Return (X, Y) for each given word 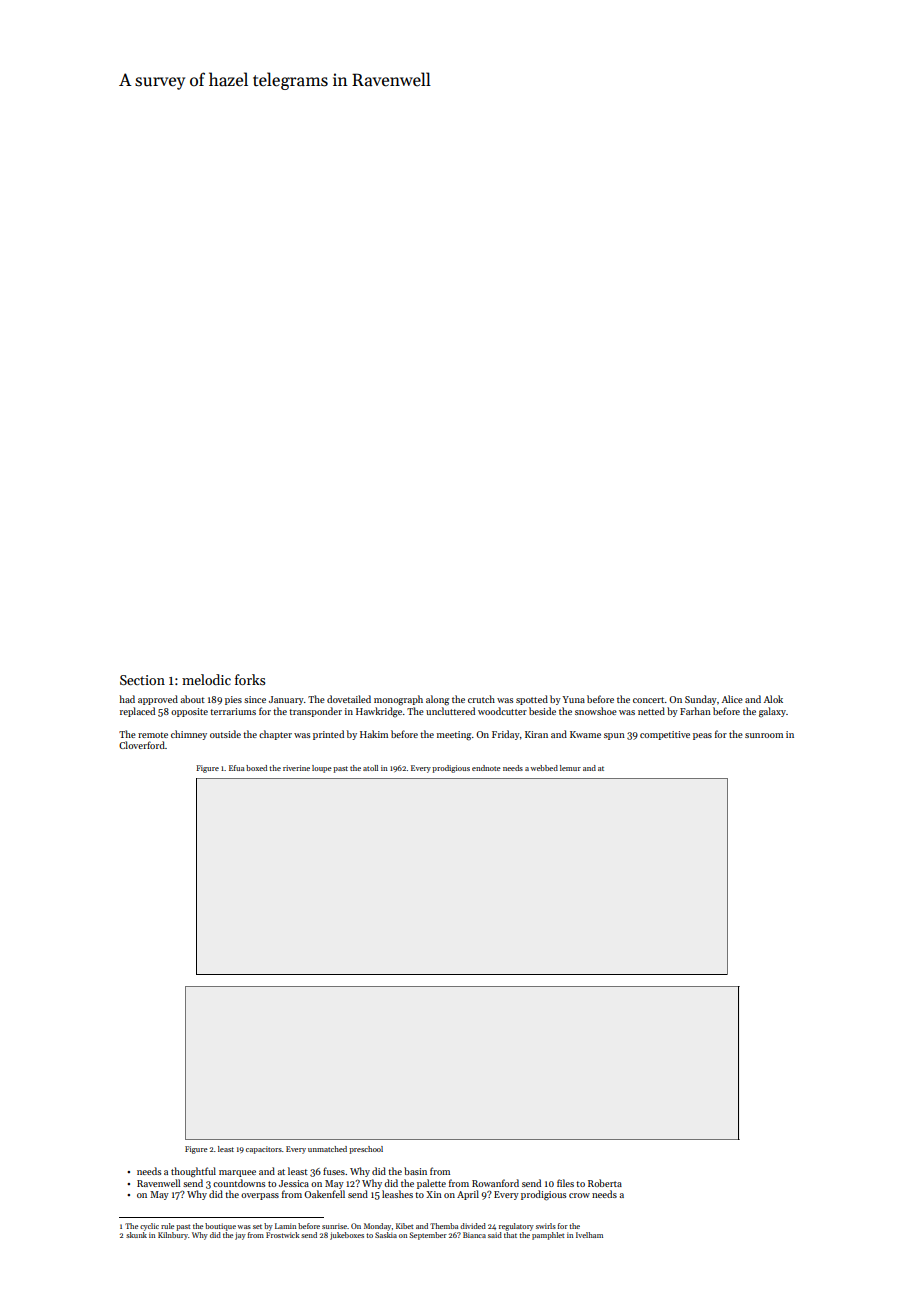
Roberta (605, 1183)
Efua (237, 768)
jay (240, 1236)
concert (648, 700)
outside (225, 734)
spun (614, 736)
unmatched (327, 1149)
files (565, 1183)
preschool (366, 1150)
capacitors (264, 1150)
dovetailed (349, 699)
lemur (570, 768)
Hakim (374, 734)
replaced (137, 712)
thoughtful (193, 1172)
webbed (544, 768)
